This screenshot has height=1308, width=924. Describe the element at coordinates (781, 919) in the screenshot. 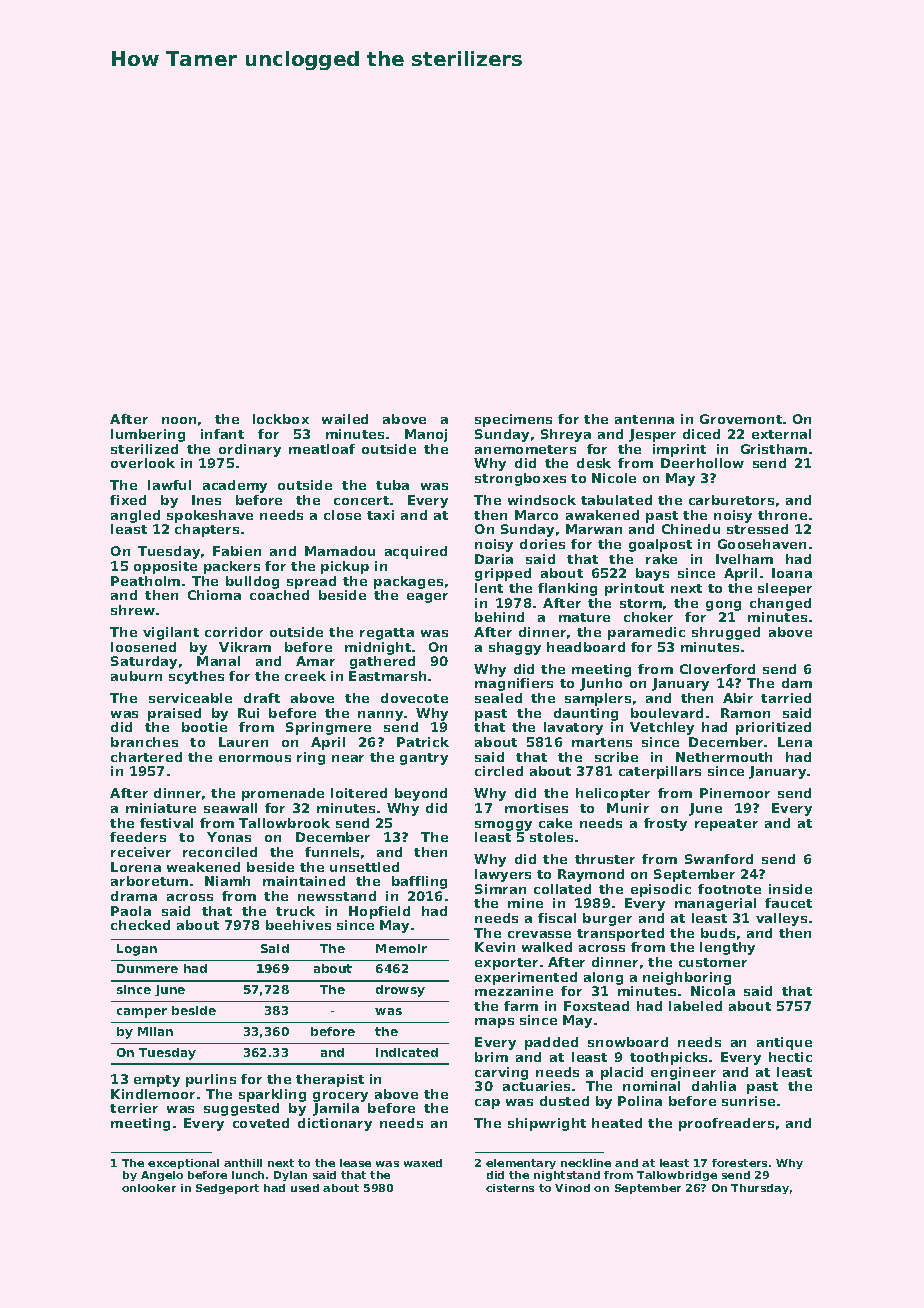

I see `valleys` at that location.
